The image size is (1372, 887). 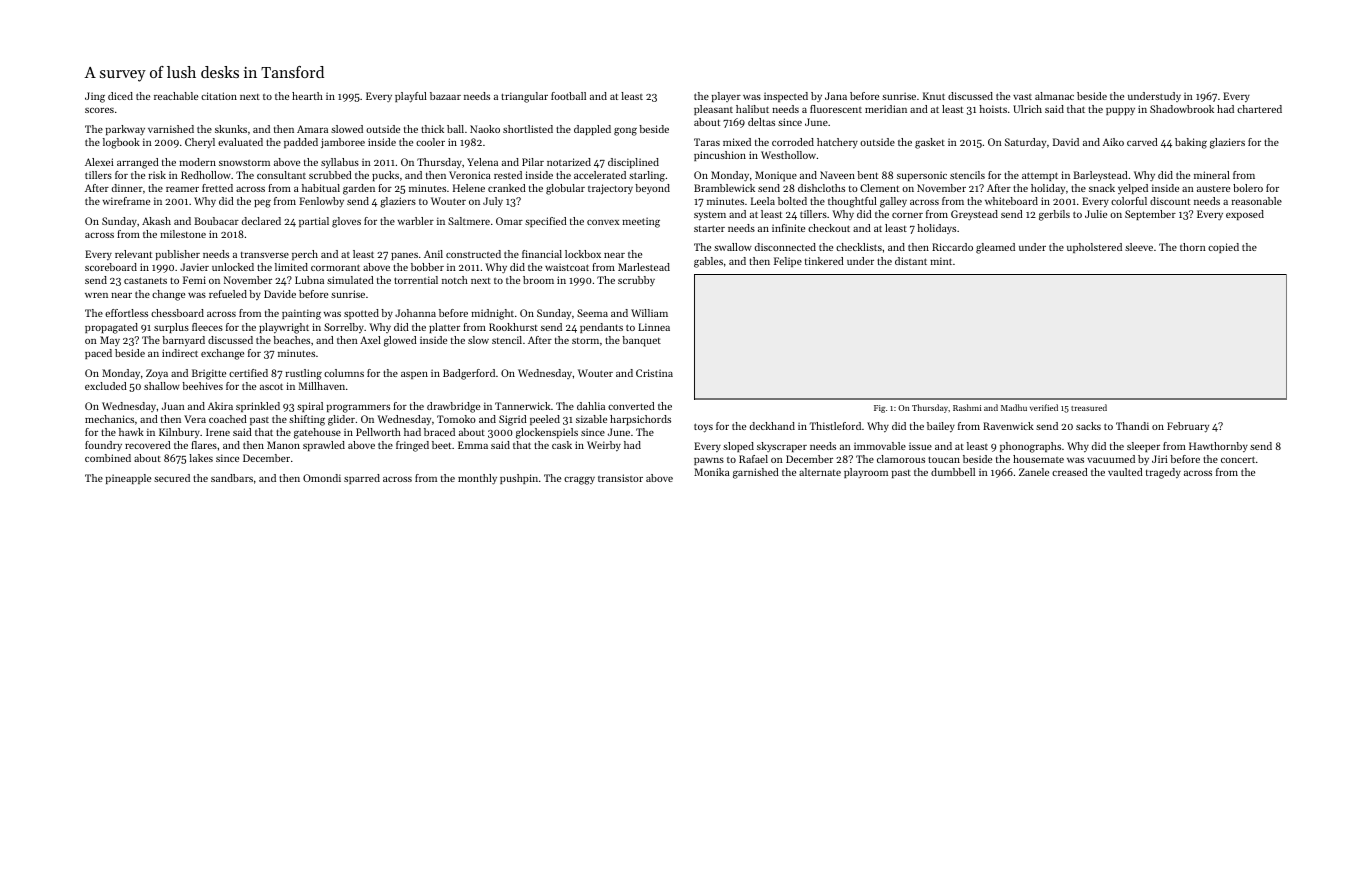 I want to click on almanac, so click(x=1054, y=96).
